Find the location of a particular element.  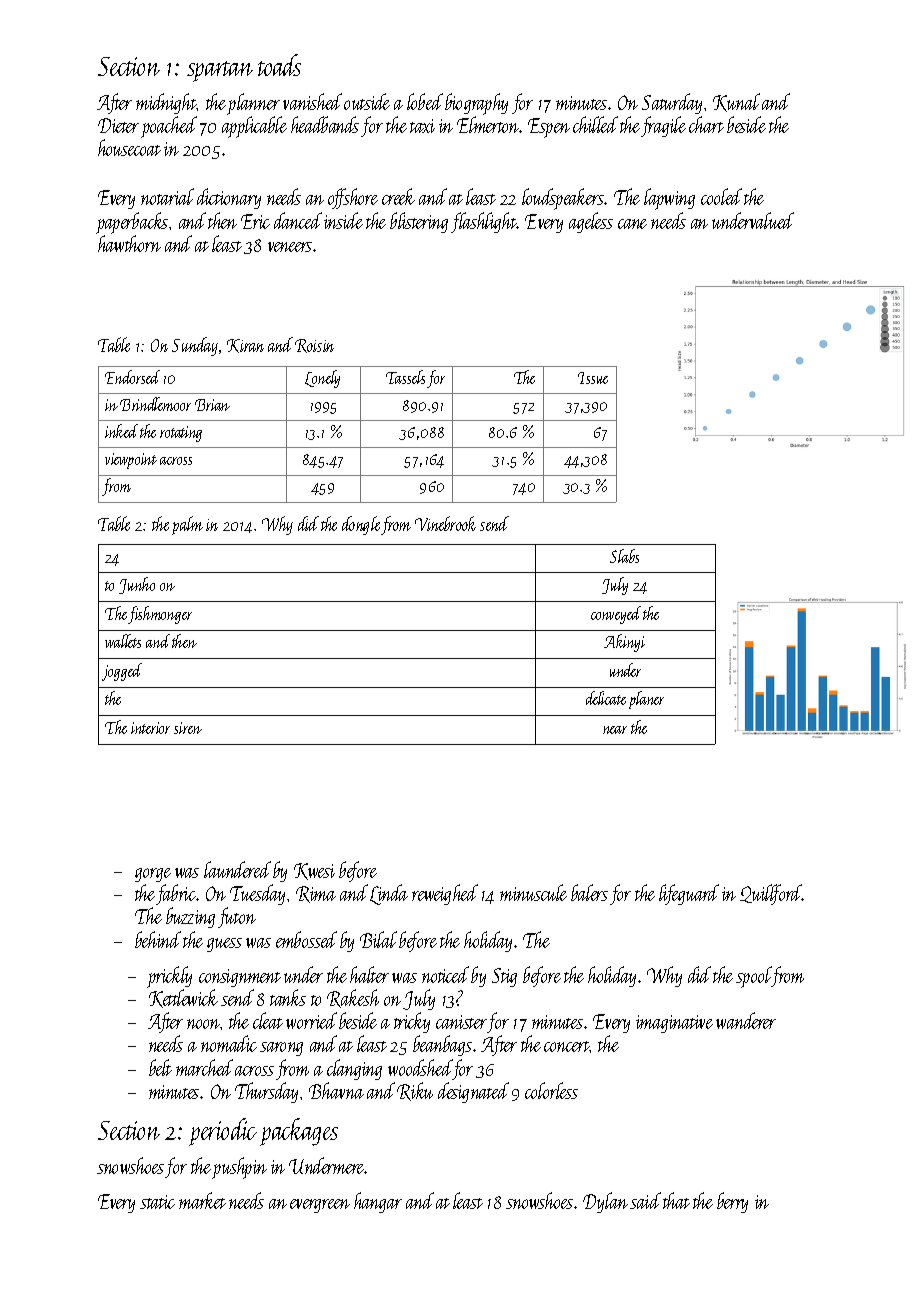

toads is located at coordinates (279, 65).
